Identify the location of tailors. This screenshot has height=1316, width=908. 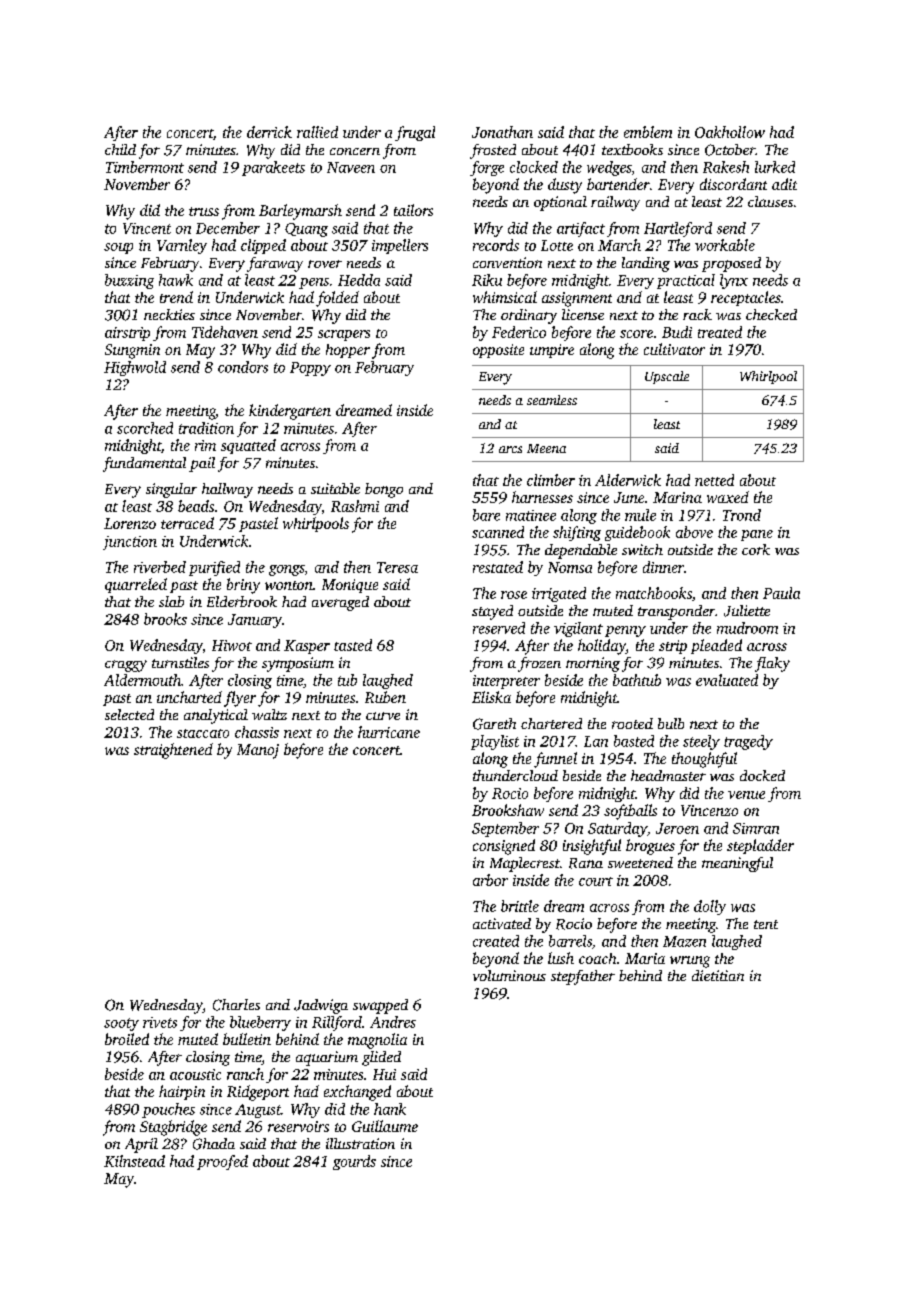
(413, 210).
